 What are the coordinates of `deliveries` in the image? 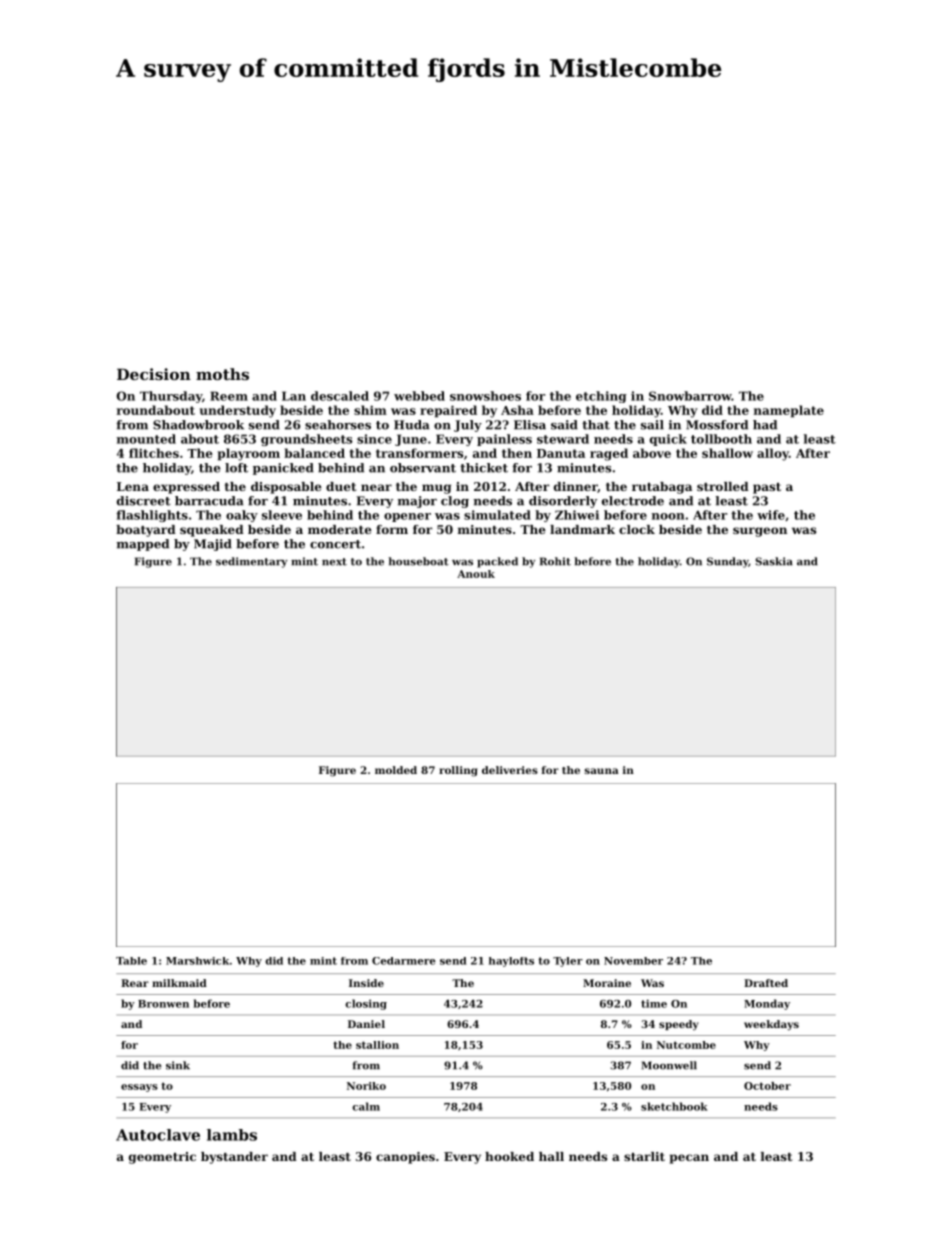 It's located at (510, 770).
